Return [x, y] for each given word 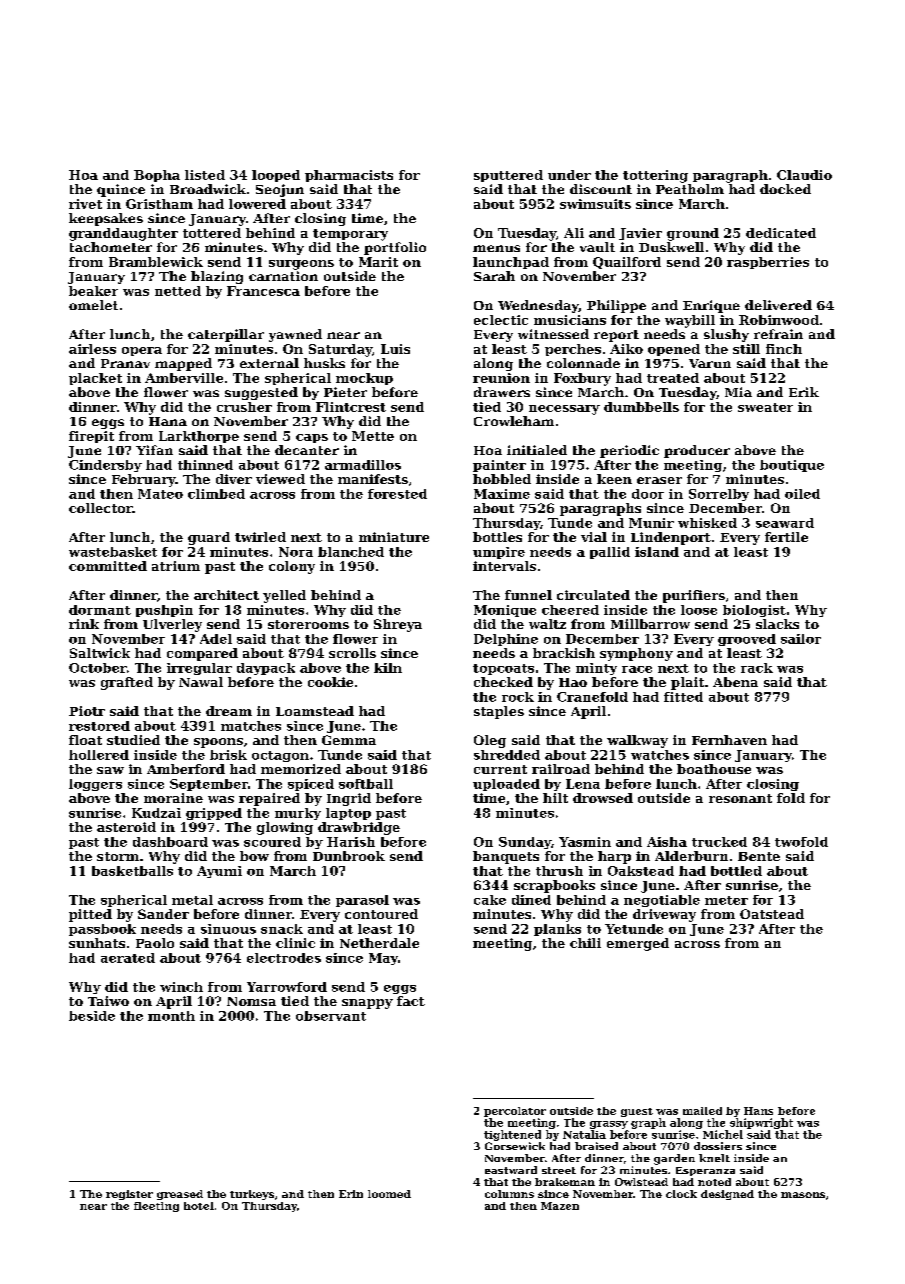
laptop [348, 814]
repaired [269, 799]
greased [180, 1195]
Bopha [157, 176]
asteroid [126, 827]
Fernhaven [729, 740]
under [569, 175]
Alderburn [691, 856]
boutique [792, 466]
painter [499, 466]
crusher [244, 407]
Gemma [349, 740]
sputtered [508, 176]
